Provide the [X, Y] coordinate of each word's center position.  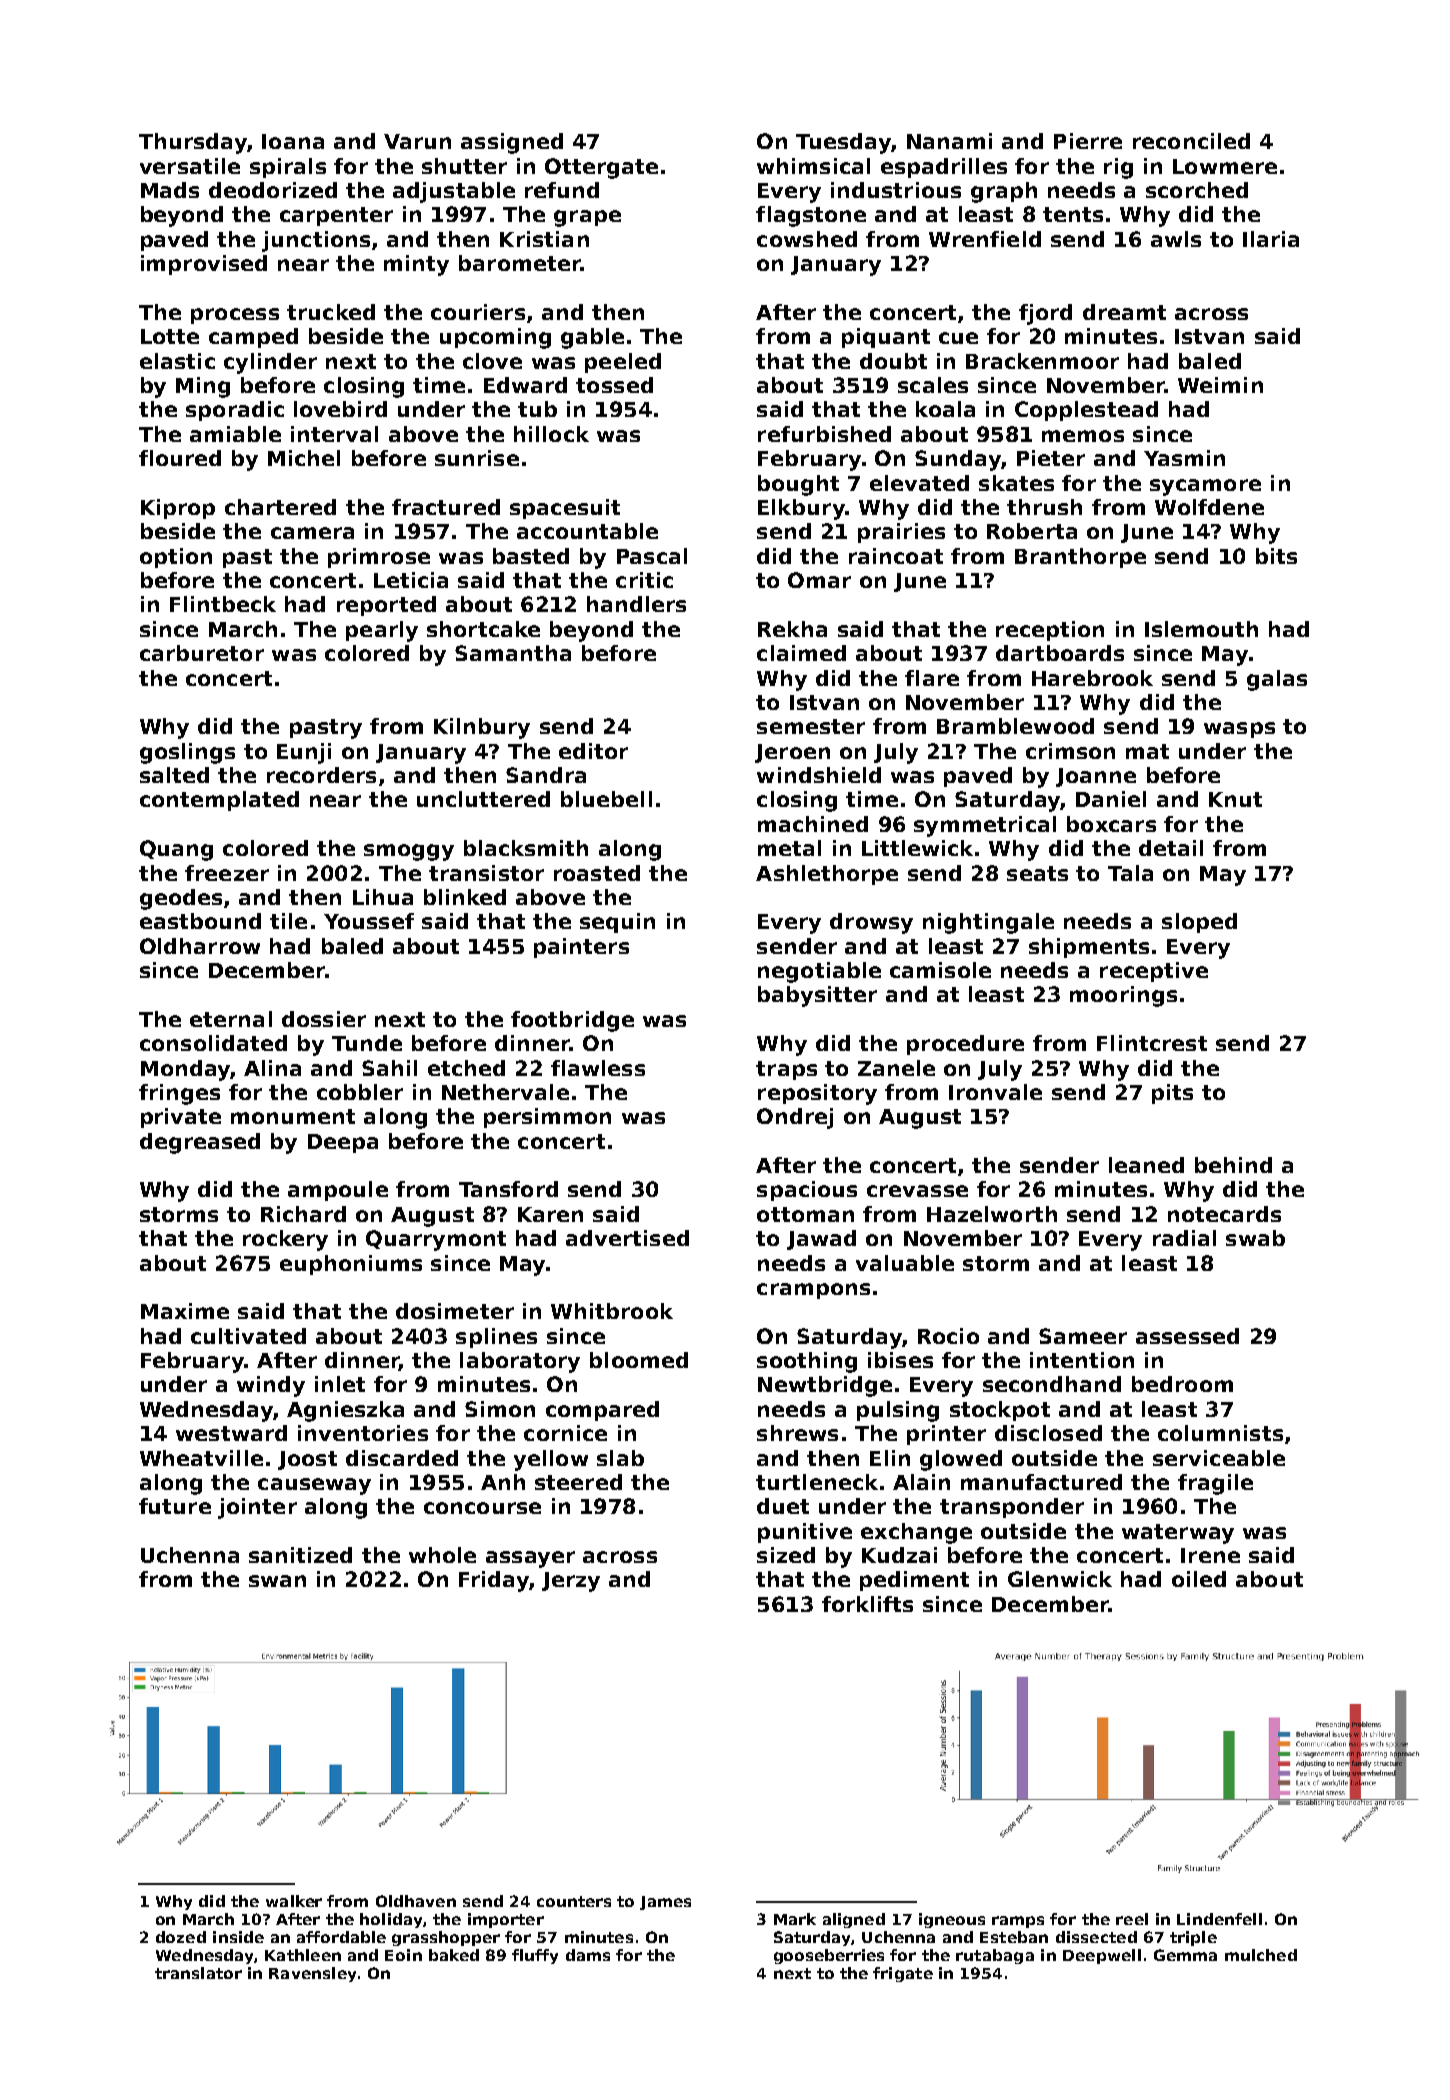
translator [198, 1973]
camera [312, 533]
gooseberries [829, 1956]
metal [789, 848]
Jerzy [571, 1582]
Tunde [367, 1043]
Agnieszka [345, 1411]
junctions [316, 241]
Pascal [652, 556]
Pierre [1088, 141]
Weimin [1220, 385]
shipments [1089, 948]
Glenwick [1060, 1579]
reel [1132, 1919]
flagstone [811, 216]
